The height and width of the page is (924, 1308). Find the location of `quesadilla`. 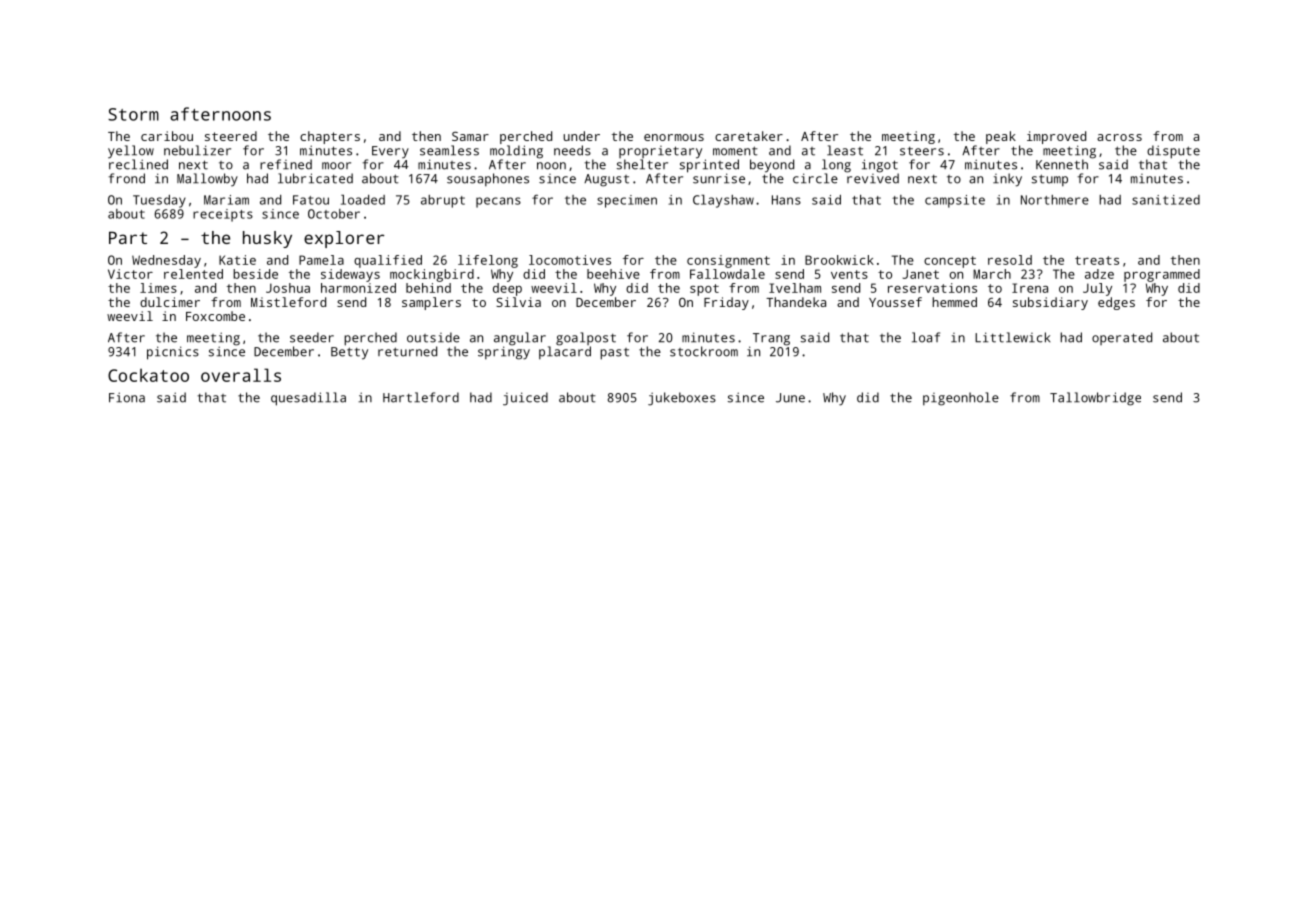

quesadilla is located at coordinates (308, 399).
